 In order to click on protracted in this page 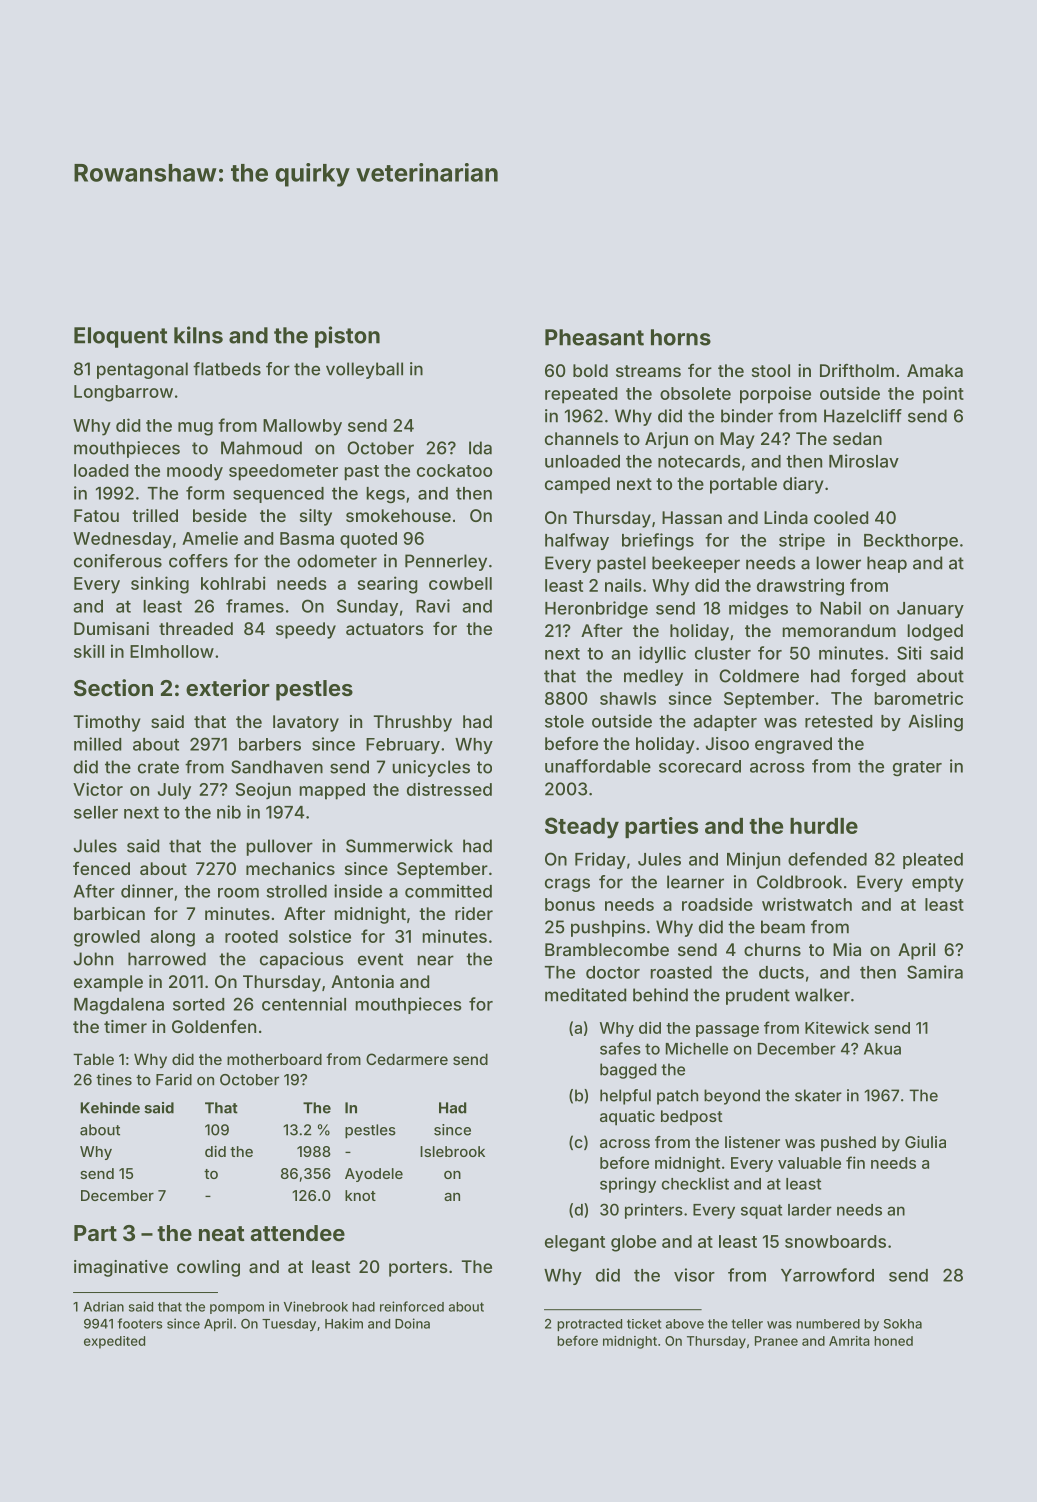, I will do `click(589, 1325)`.
